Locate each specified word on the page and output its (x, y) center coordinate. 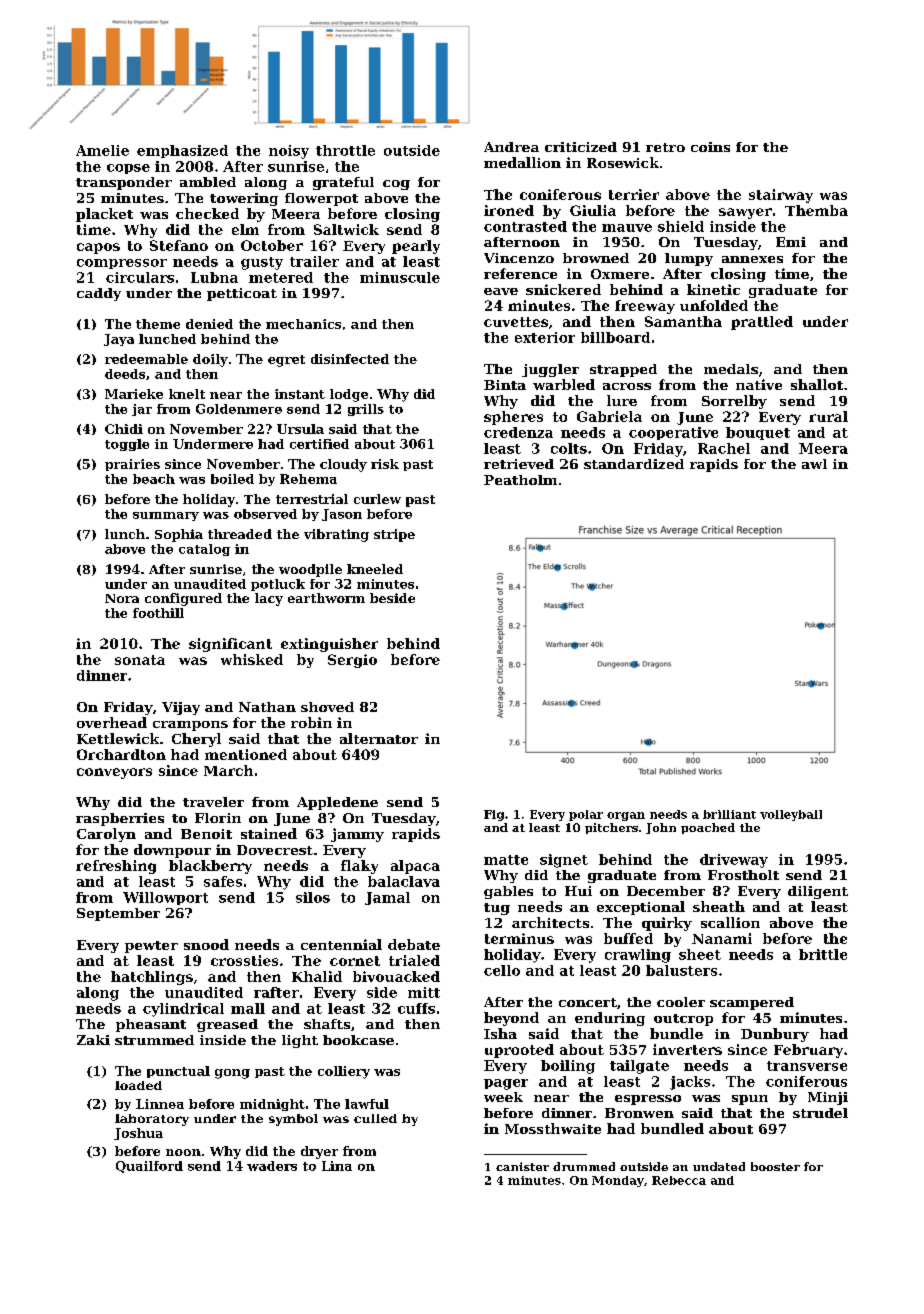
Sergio (352, 661)
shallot (817, 384)
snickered (563, 289)
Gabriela (609, 416)
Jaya (119, 340)
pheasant (151, 1025)
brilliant (729, 814)
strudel (820, 1113)
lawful (367, 1104)
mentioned (246, 754)
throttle (345, 150)
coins (710, 147)
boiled (232, 479)
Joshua (138, 1134)
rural (828, 416)
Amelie (102, 150)
